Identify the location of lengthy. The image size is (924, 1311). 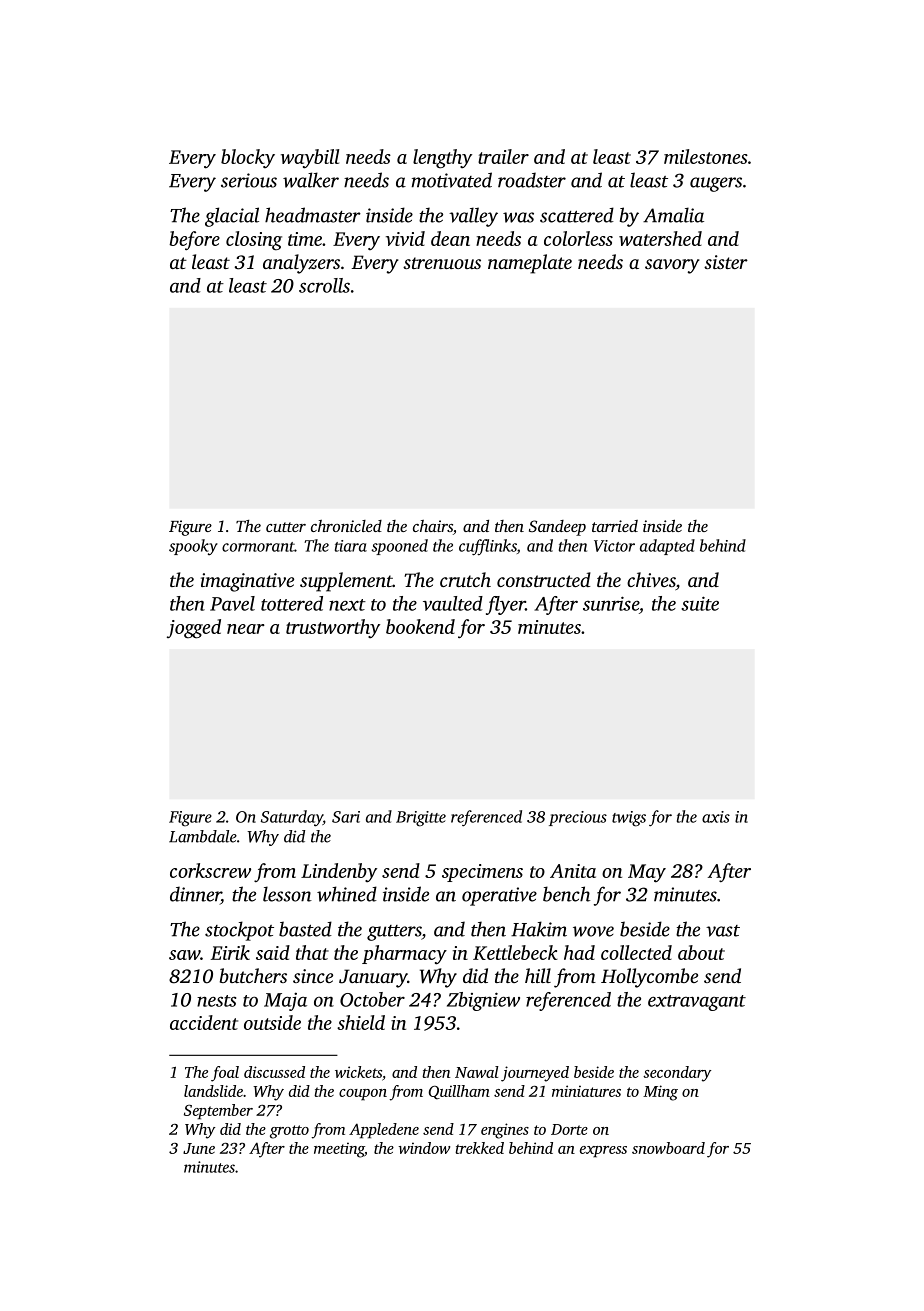
(442, 159).
